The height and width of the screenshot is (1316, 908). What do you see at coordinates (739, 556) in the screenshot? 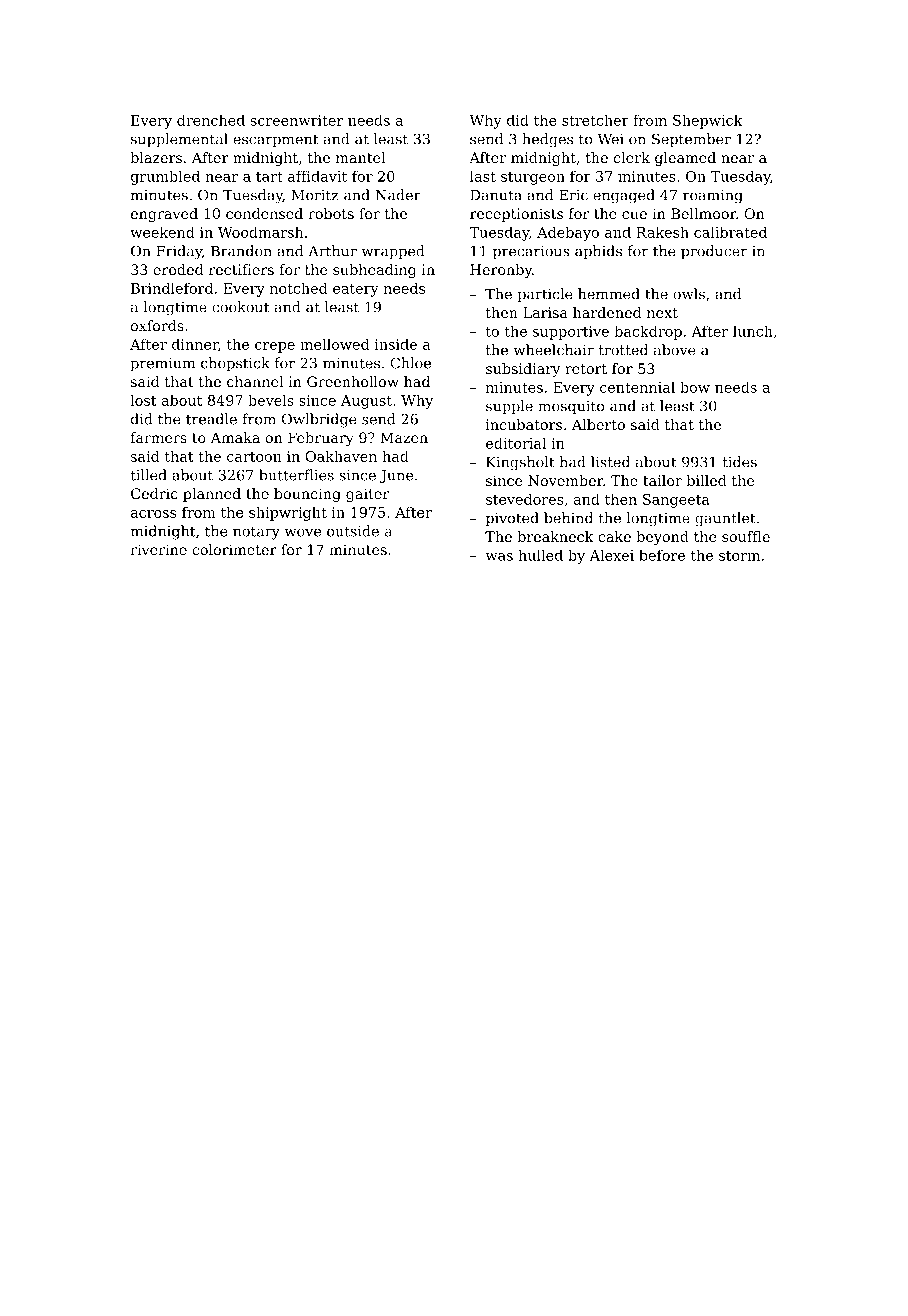
I see `storm` at bounding box center [739, 556].
